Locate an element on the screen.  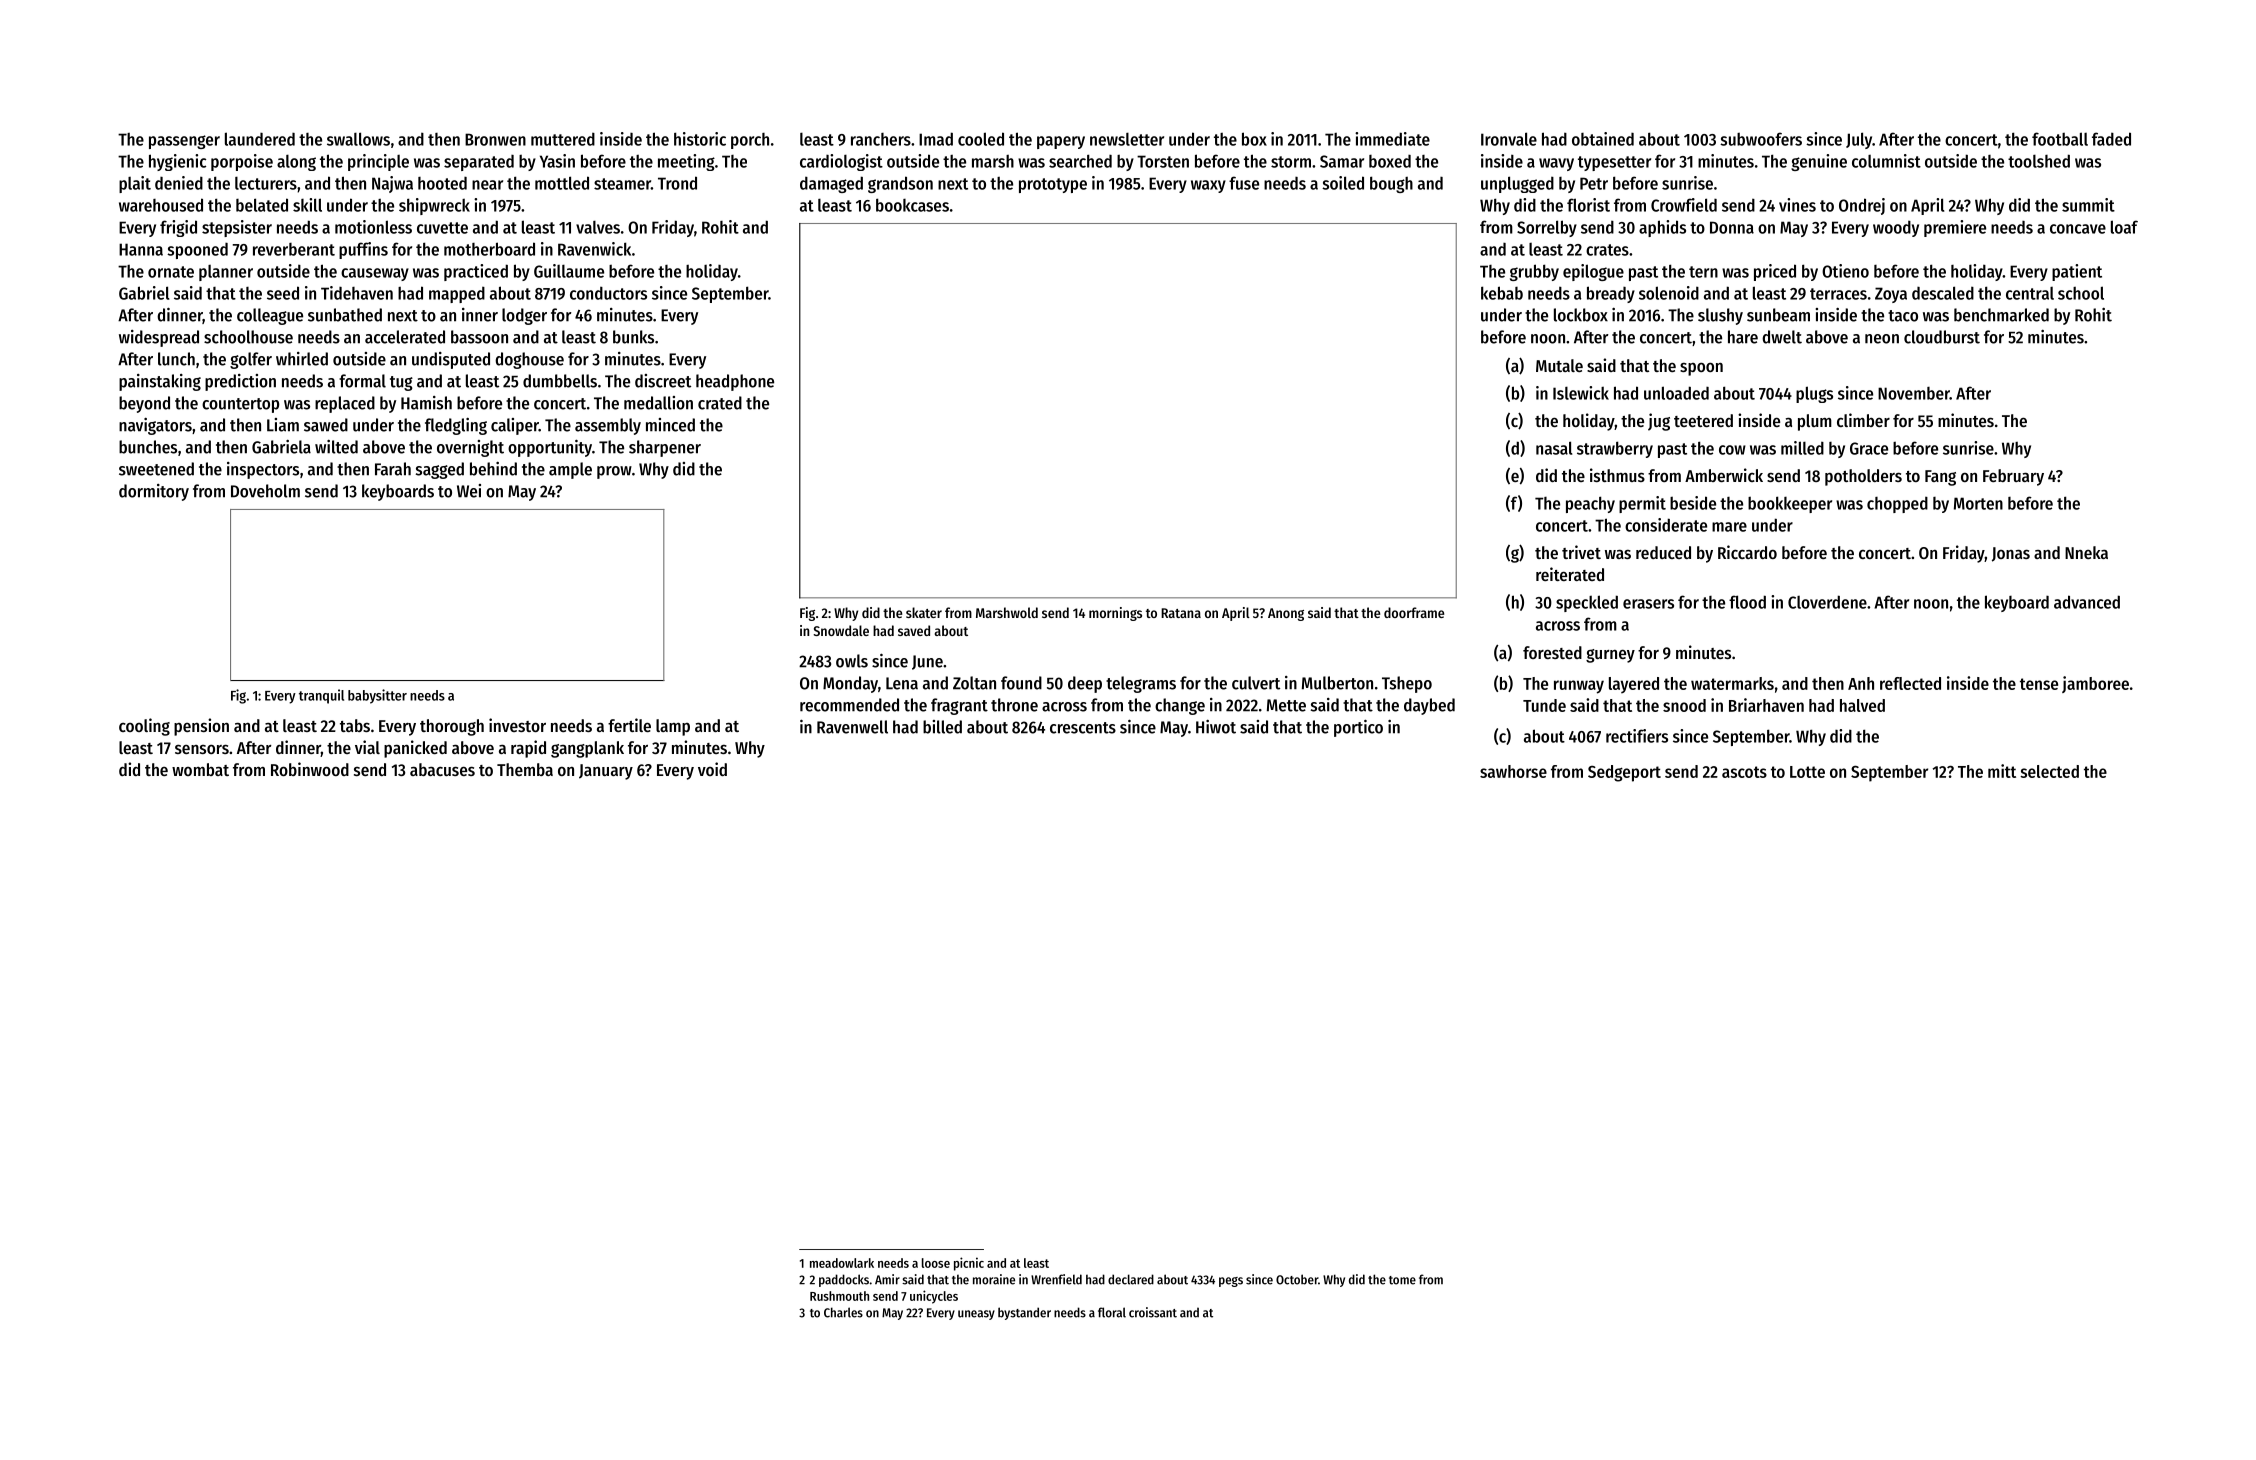
meadowlark is located at coordinates (842, 1263).
